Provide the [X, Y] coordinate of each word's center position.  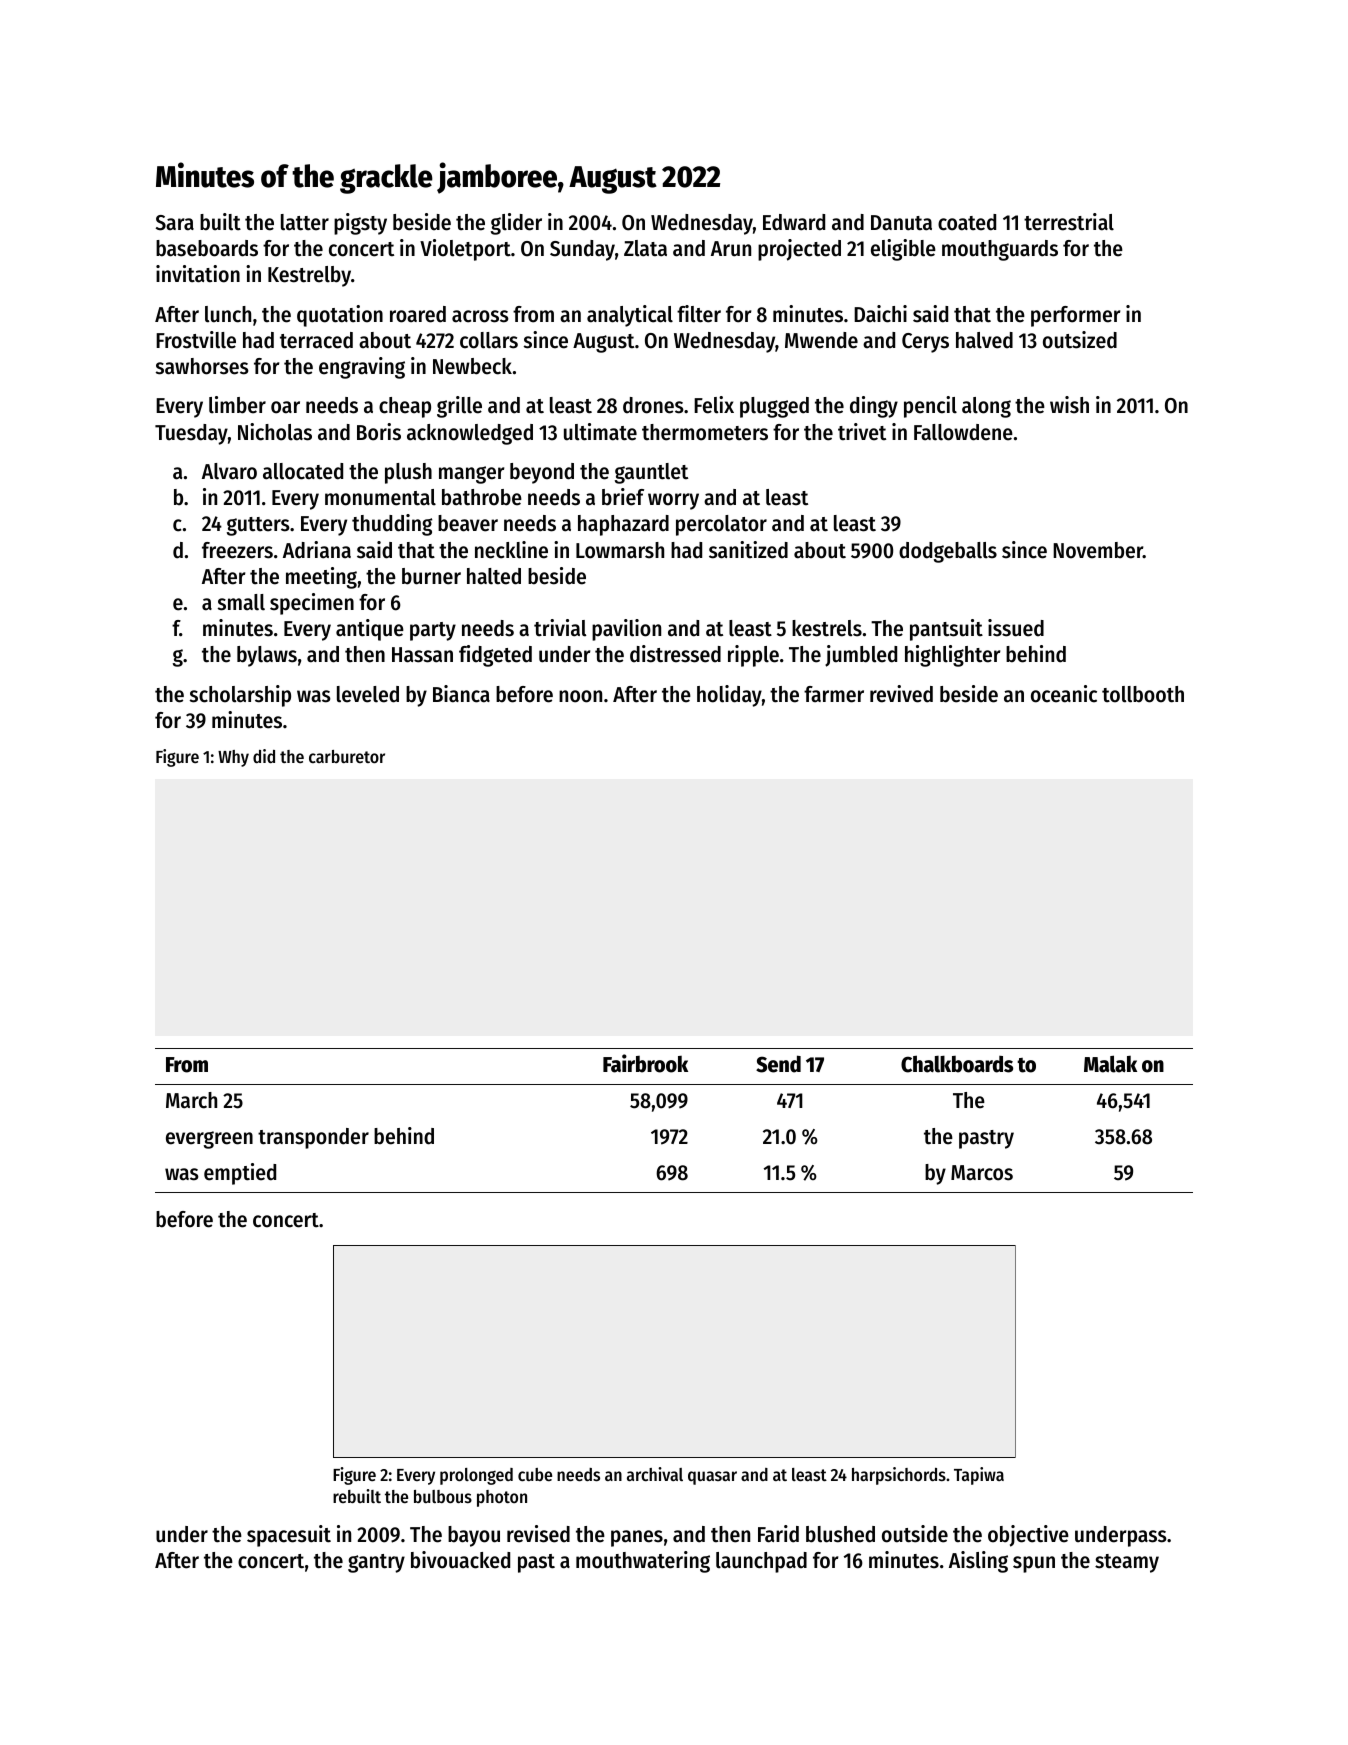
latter [305, 222]
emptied [240, 1174]
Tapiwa [979, 1476]
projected [799, 250]
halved [984, 340]
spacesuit [289, 1536]
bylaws [267, 656]
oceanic [1064, 694]
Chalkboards [957, 1064]
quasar [712, 1478]
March [191, 1100]
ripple [753, 656]
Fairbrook [645, 1063]
